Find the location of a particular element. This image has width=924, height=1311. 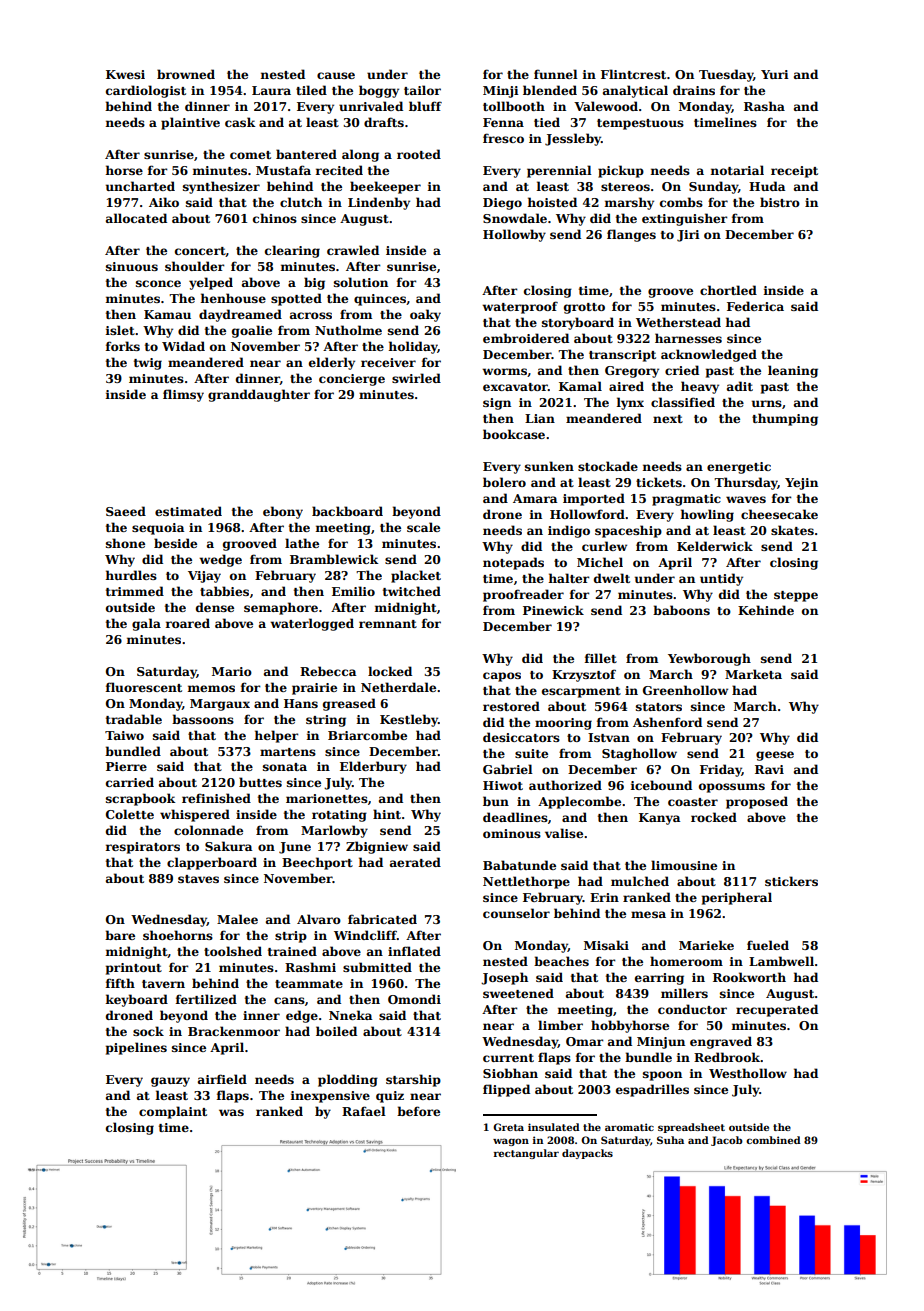

lathe is located at coordinates (302, 543).
